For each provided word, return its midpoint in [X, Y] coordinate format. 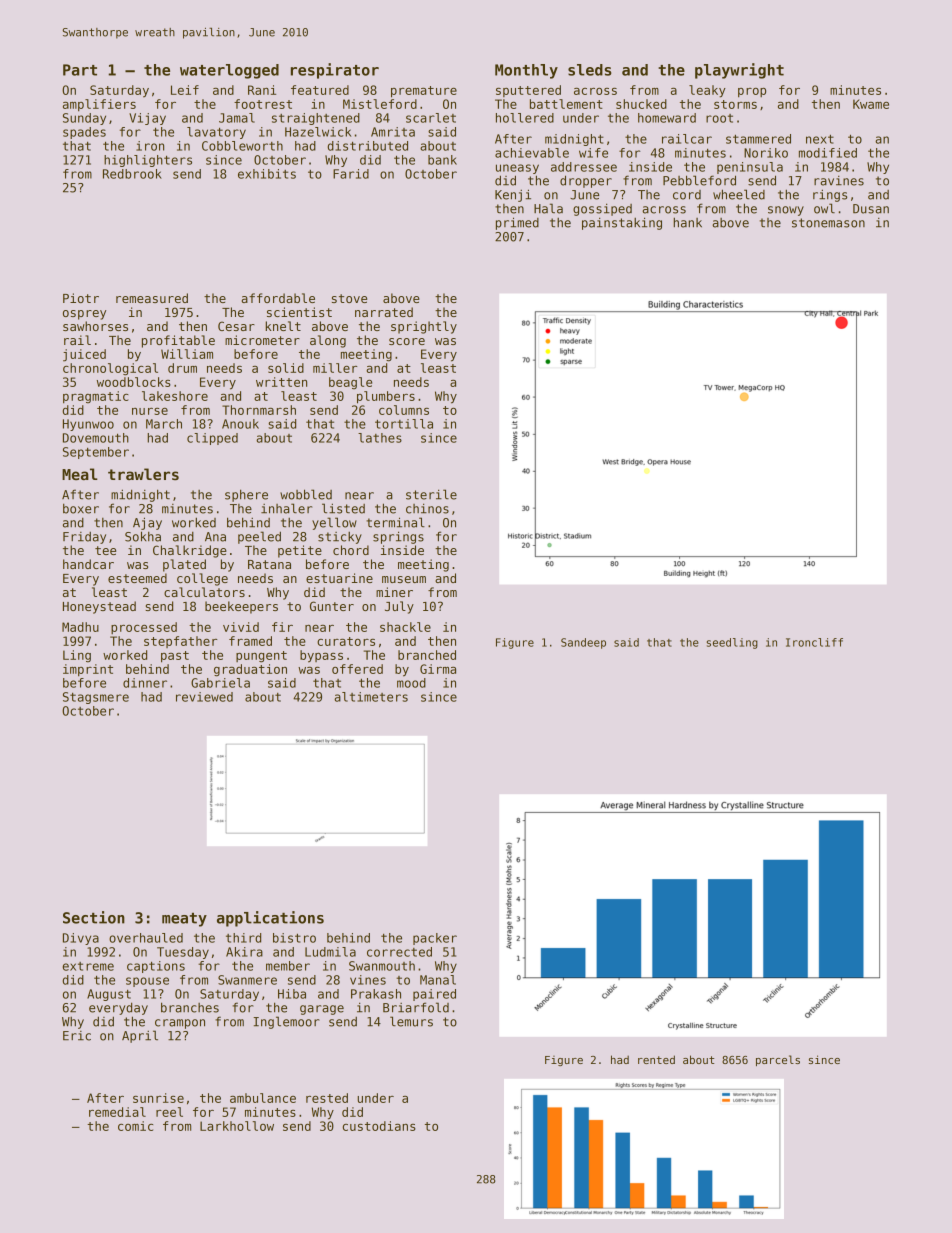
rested [327, 1098]
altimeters [371, 697]
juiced [84, 355]
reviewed [204, 697]
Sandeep [583, 643]
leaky [707, 91]
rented [656, 1059]
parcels [778, 1060]
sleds [590, 70]
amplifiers [99, 105]
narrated [384, 312]
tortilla [404, 424]
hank [687, 222]
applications [270, 919]
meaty [184, 920]
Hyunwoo [88, 425]
